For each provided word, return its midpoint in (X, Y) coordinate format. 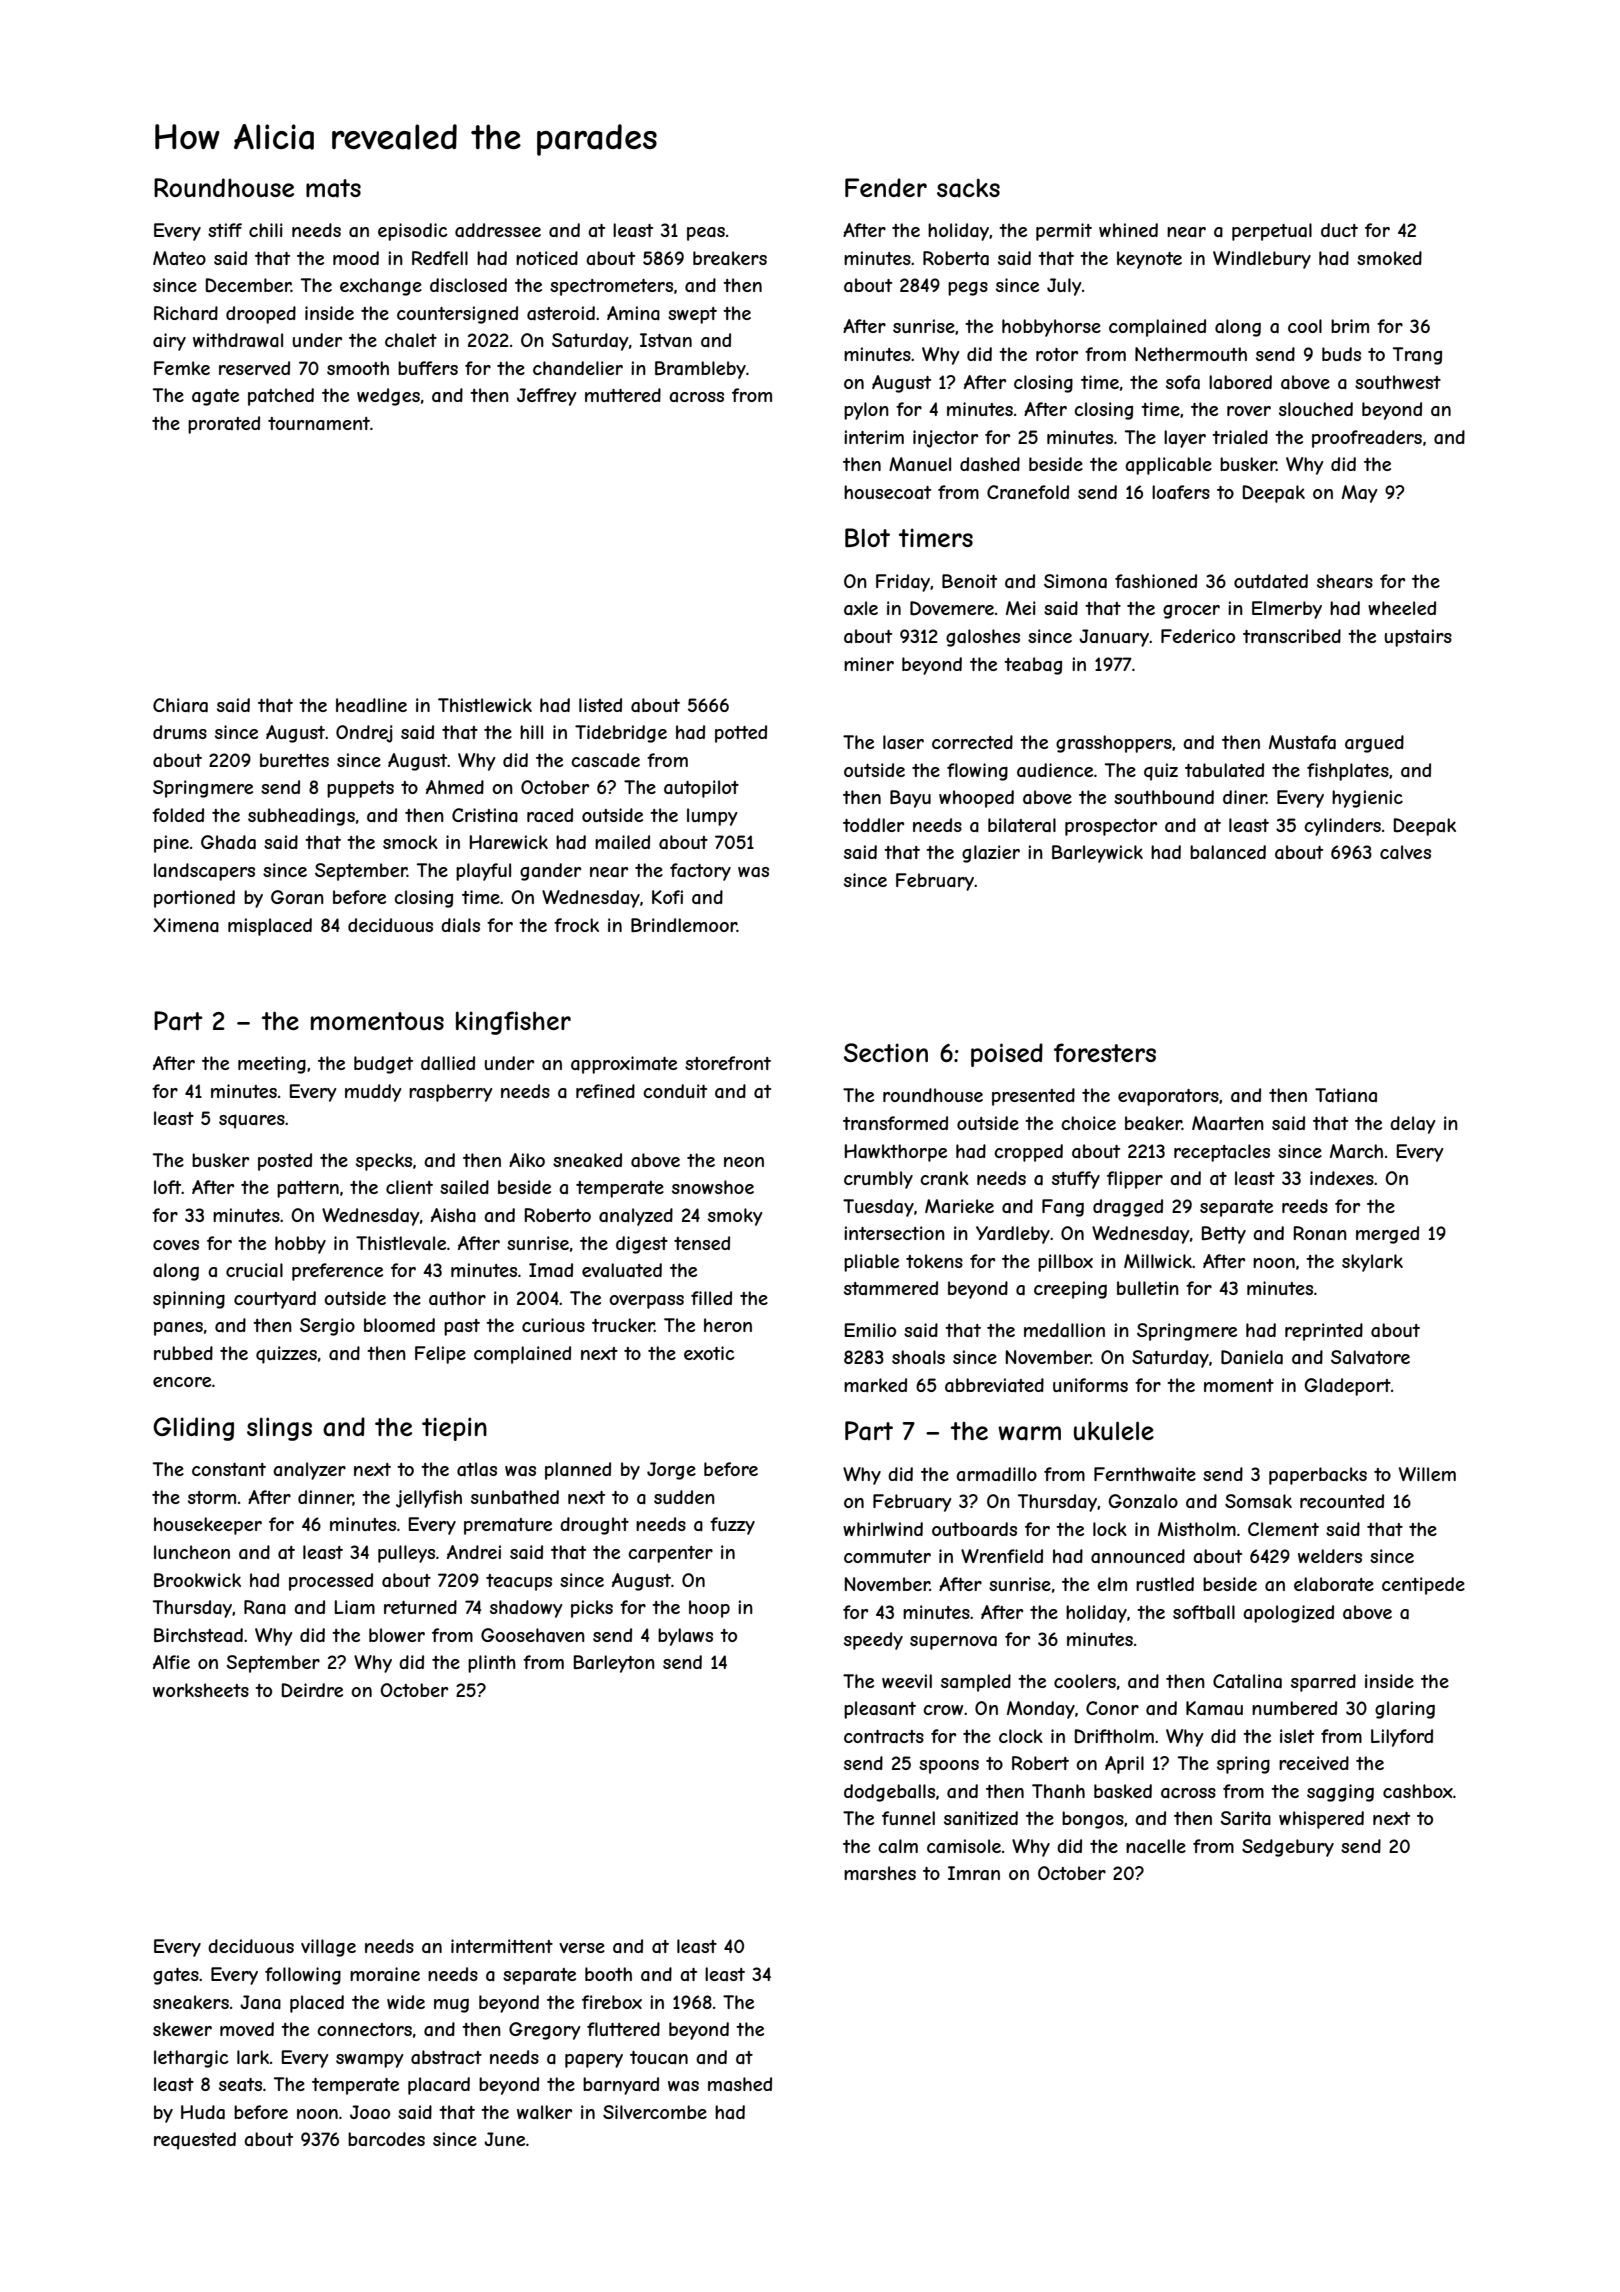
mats (333, 188)
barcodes (386, 2139)
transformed (895, 1123)
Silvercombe (655, 2112)
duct (1339, 230)
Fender (886, 187)
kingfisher (513, 1023)
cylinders (1342, 827)
